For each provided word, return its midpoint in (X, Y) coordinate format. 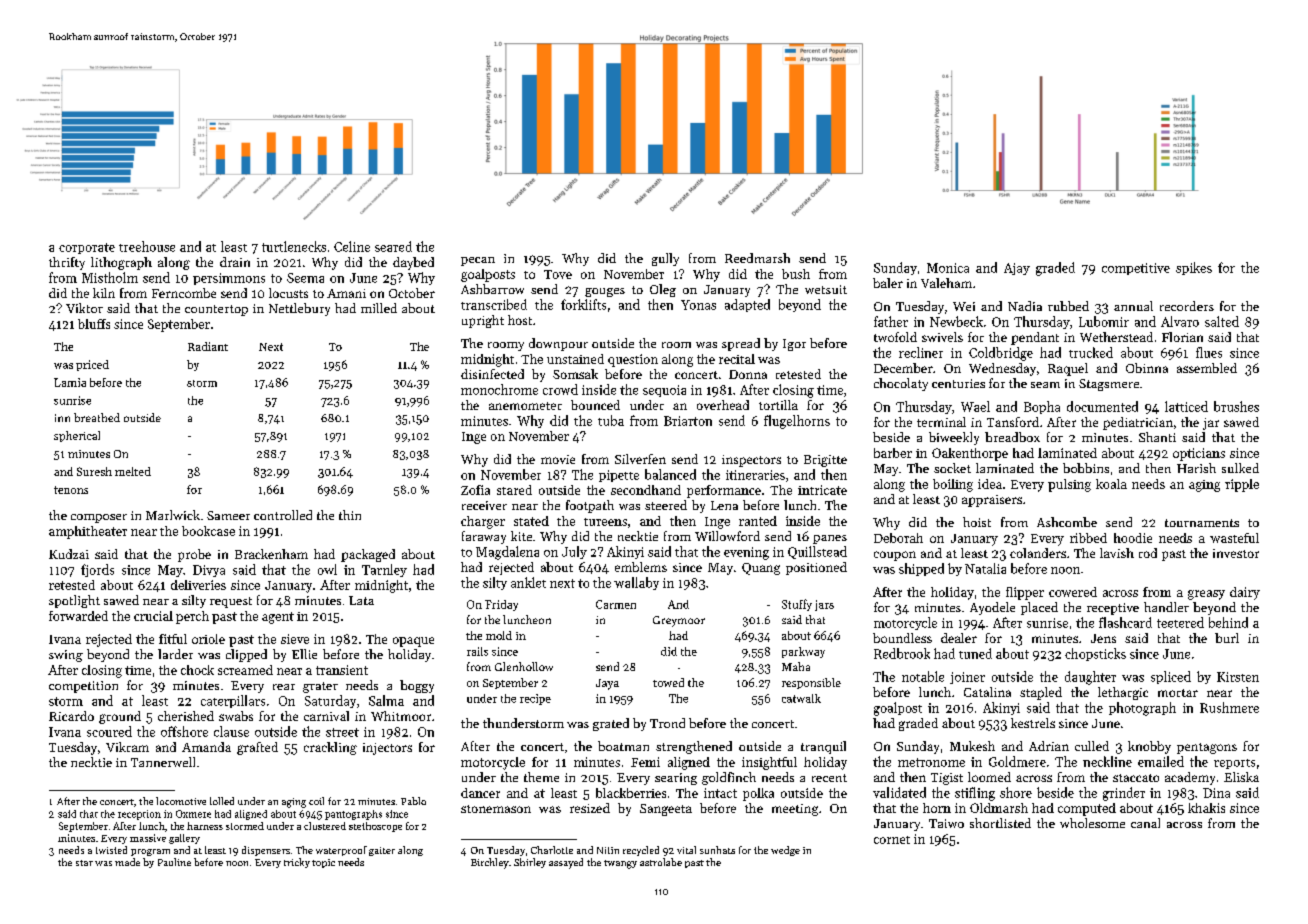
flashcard (1125, 622)
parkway (803, 652)
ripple (1242, 485)
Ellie (304, 654)
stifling (975, 794)
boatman (623, 746)
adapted (747, 305)
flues (1209, 352)
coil (316, 801)
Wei (964, 306)
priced (92, 365)
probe (194, 555)
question (633, 360)
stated (531, 521)
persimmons (229, 279)
